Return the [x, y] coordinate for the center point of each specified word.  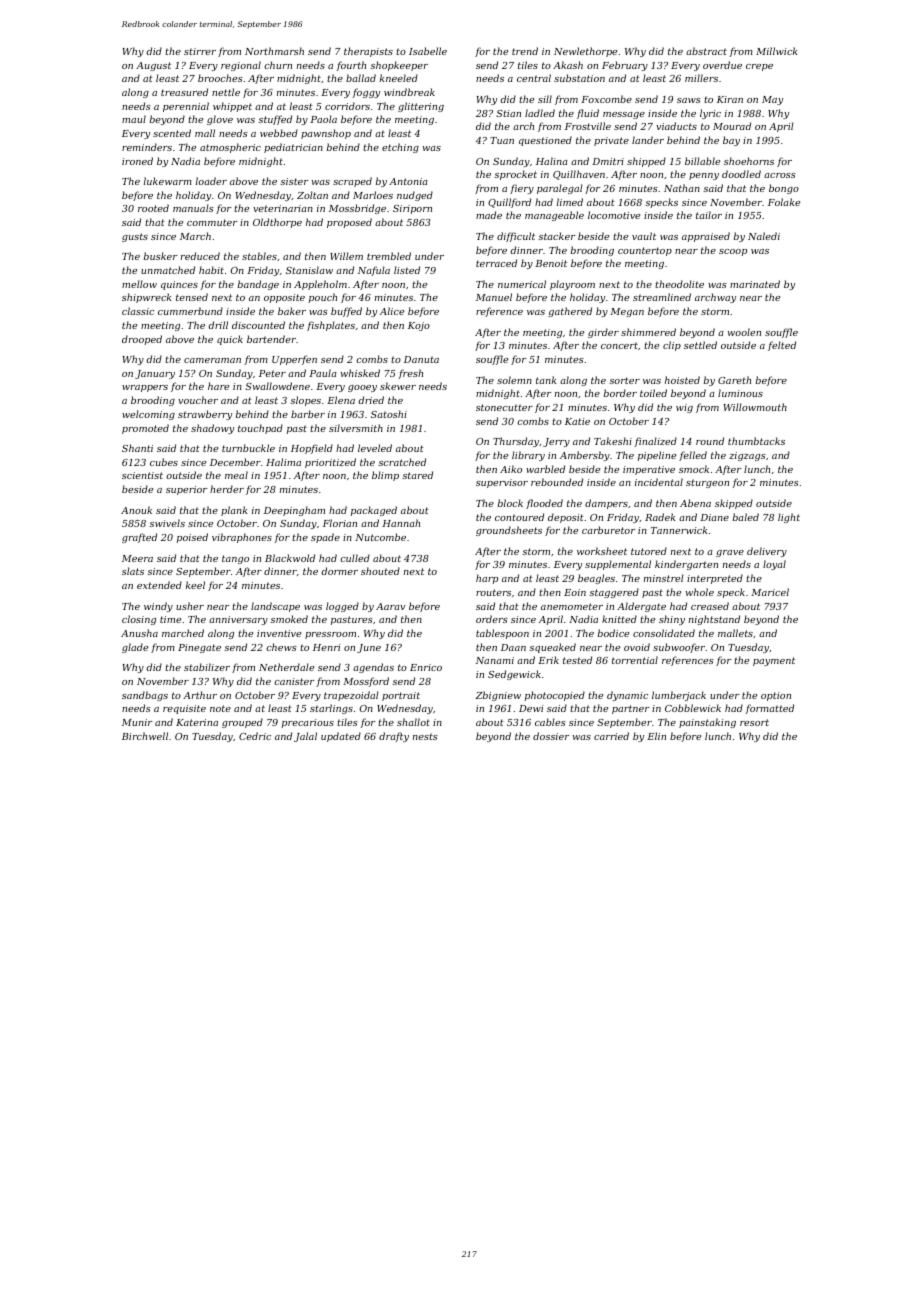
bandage [258, 285]
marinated [755, 284]
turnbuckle [248, 448]
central [534, 78]
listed [407, 270]
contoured [519, 517]
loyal [774, 565]
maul [134, 119]
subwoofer [679, 648]
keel [195, 585]
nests [425, 736]
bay [731, 141]
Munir [137, 722]
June [369, 648]
